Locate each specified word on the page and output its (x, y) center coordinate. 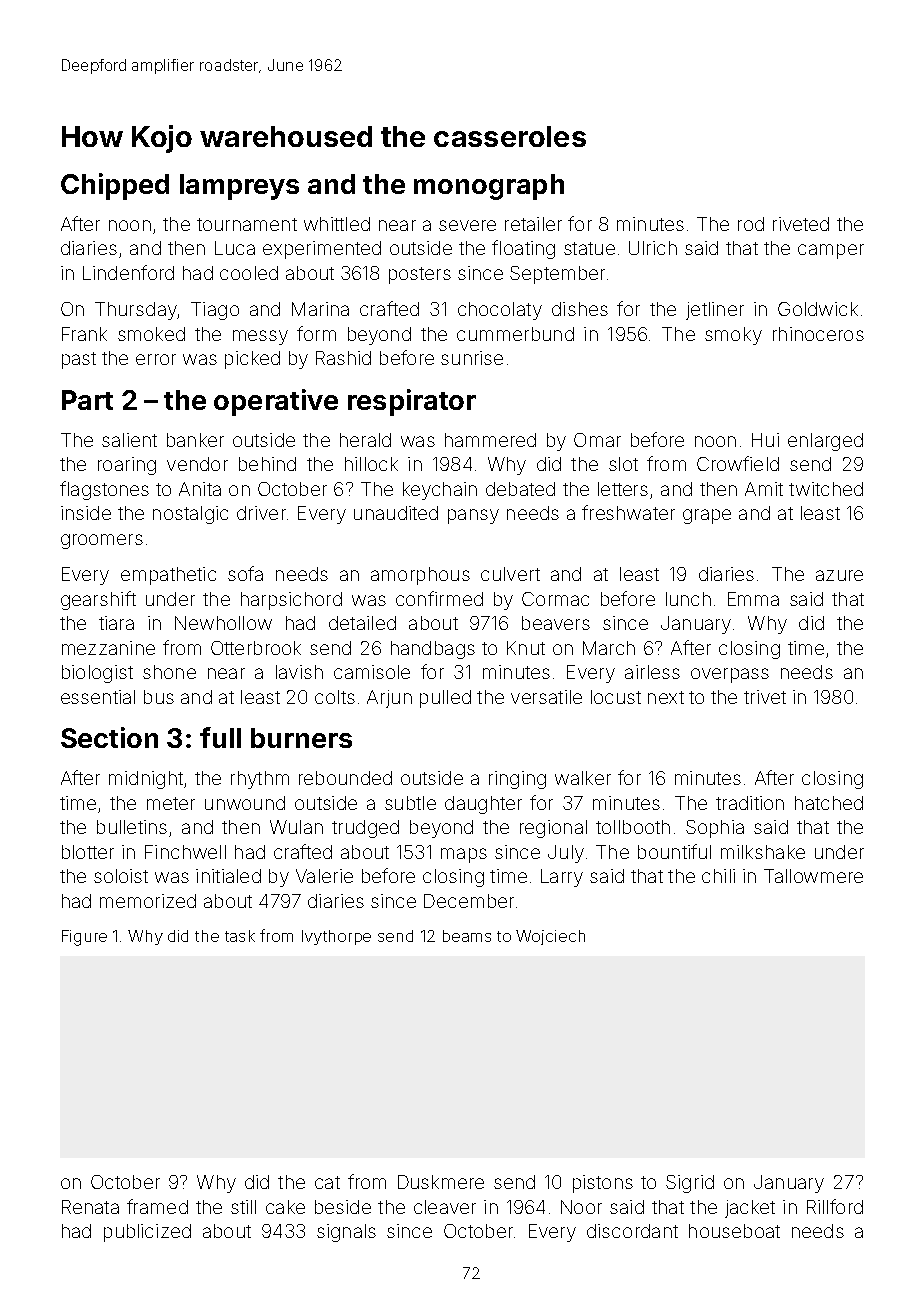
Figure (84, 938)
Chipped (115, 186)
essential (98, 697)
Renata (90, 1207)
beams (467, 936)
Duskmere (441, 1182)
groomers (102, 541)
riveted (801, 224)
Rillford (835, 1206)
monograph (489, 187)
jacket (750, 1209)
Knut (526, 648)
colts (335, 697)
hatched (829, 803)
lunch (688, 599)
